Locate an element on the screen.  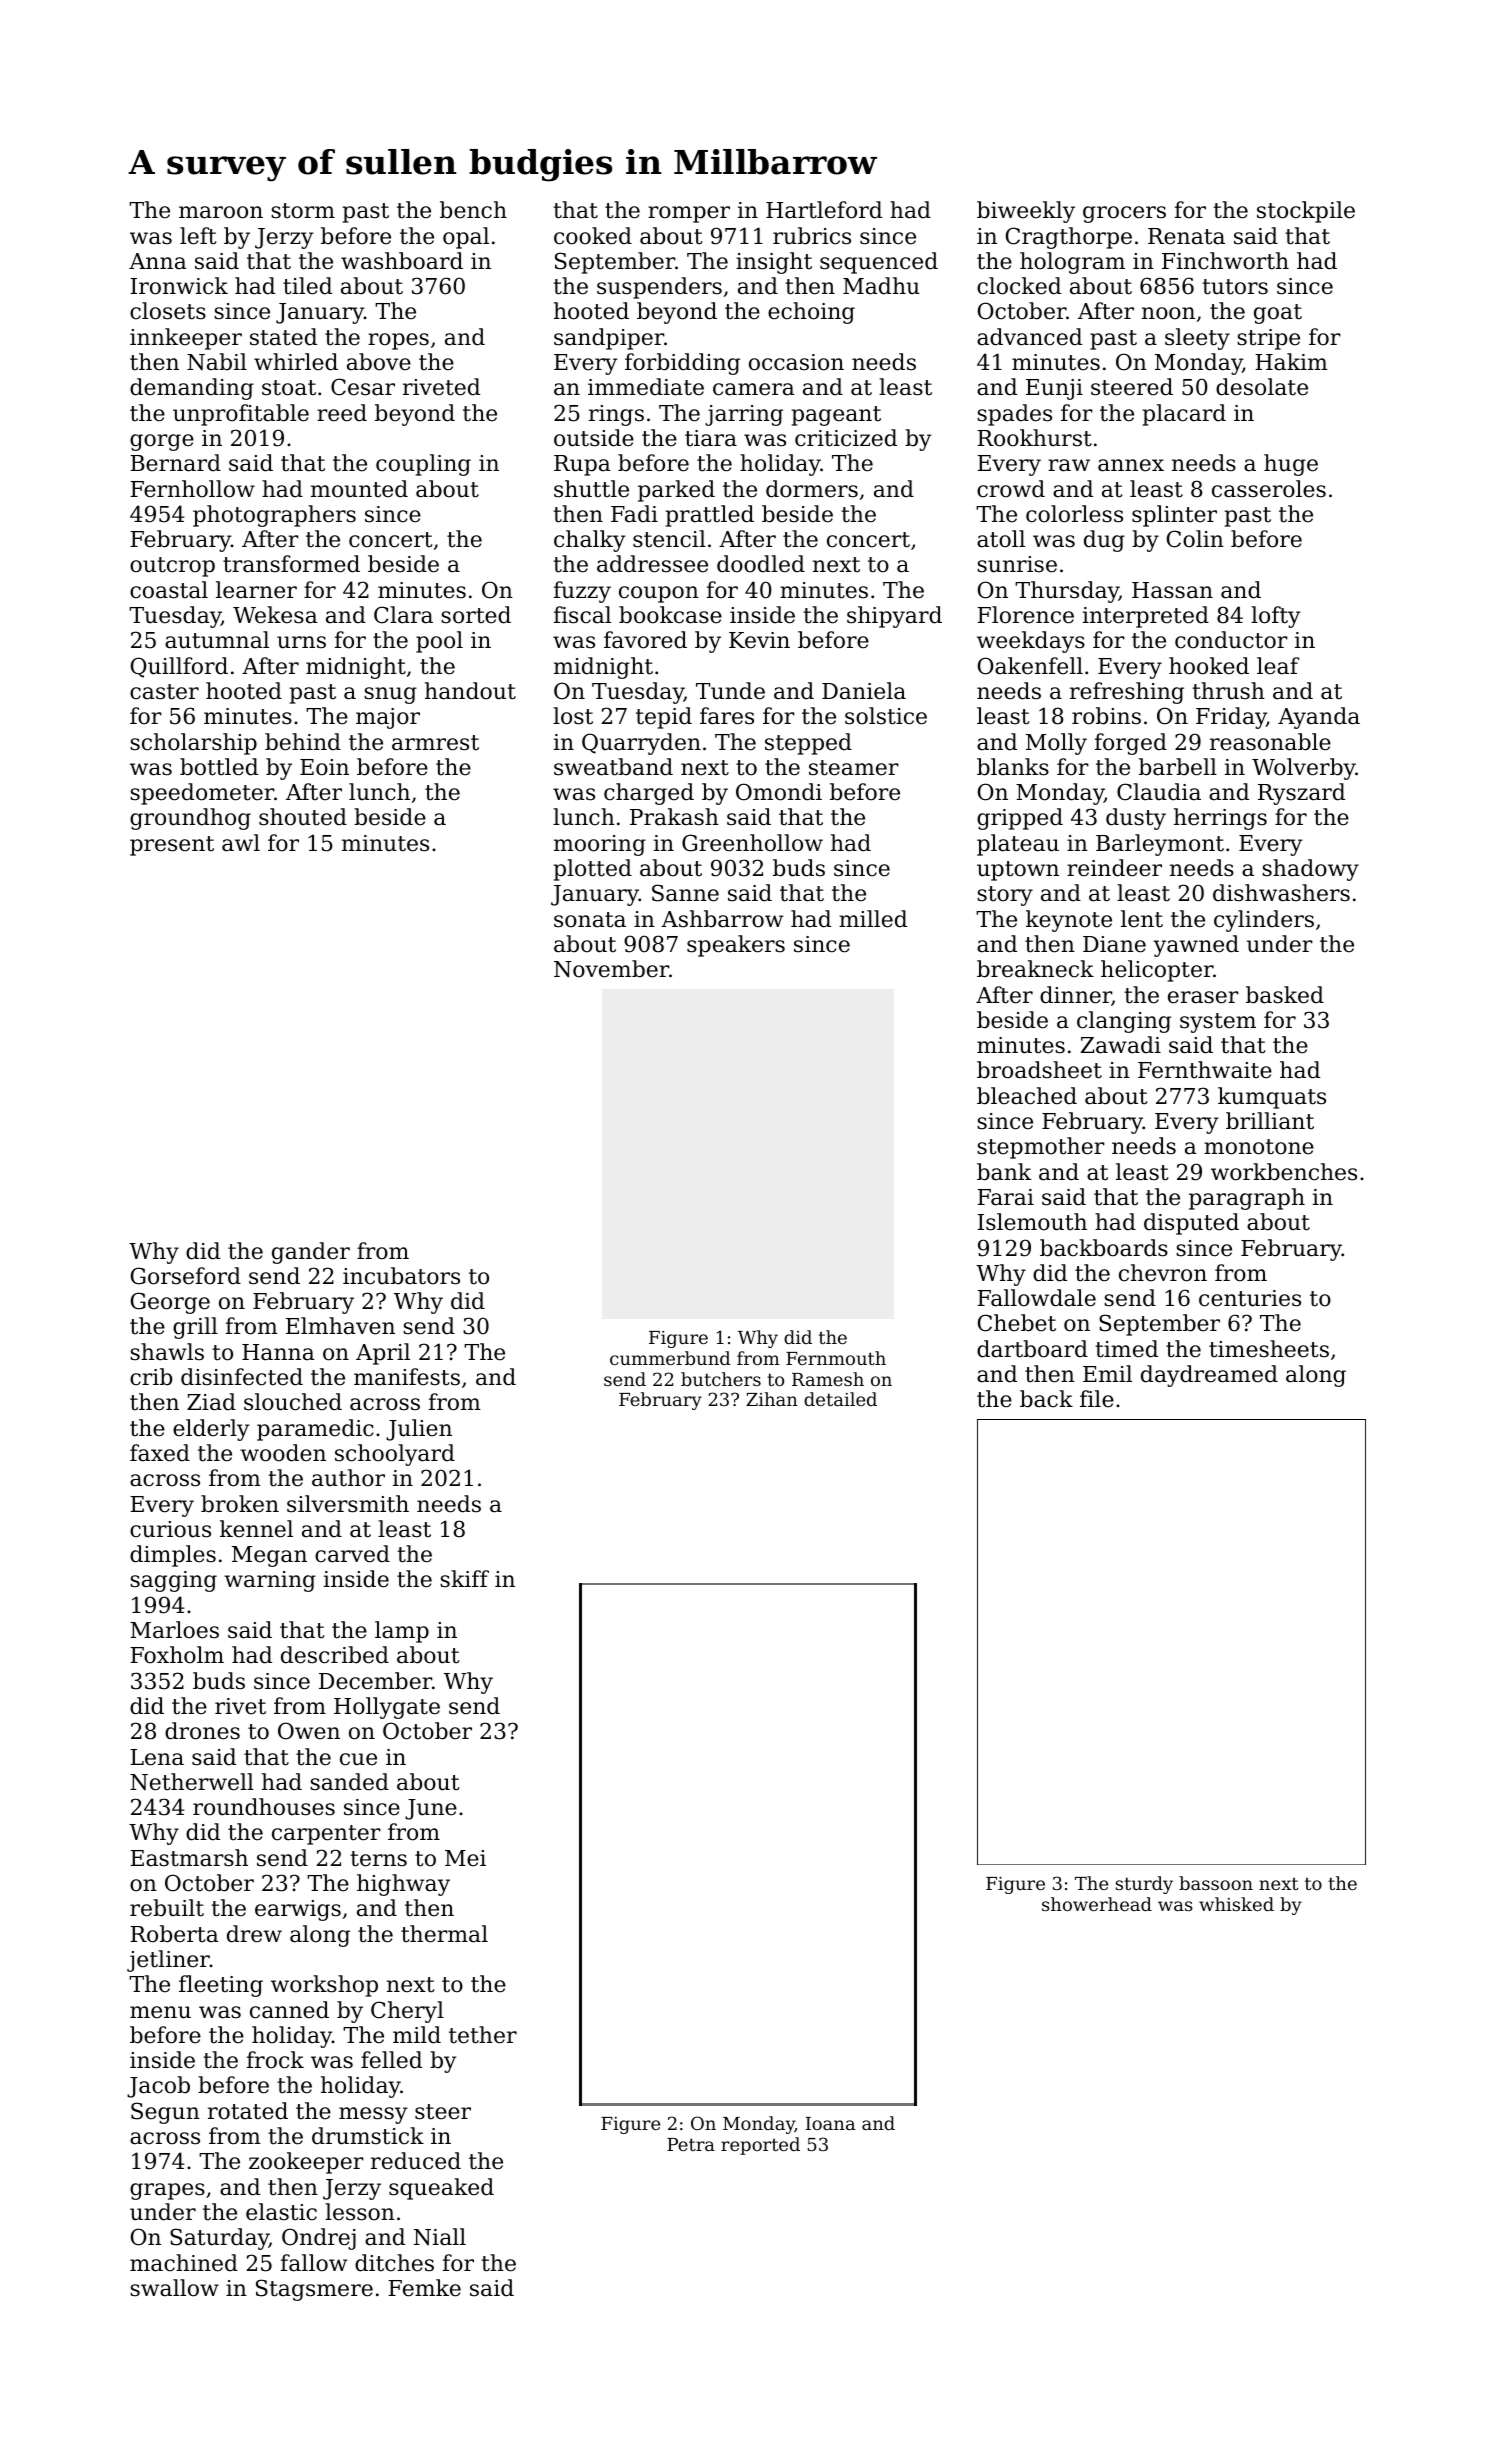
Zihan is located at coordinates (772, 1399).
